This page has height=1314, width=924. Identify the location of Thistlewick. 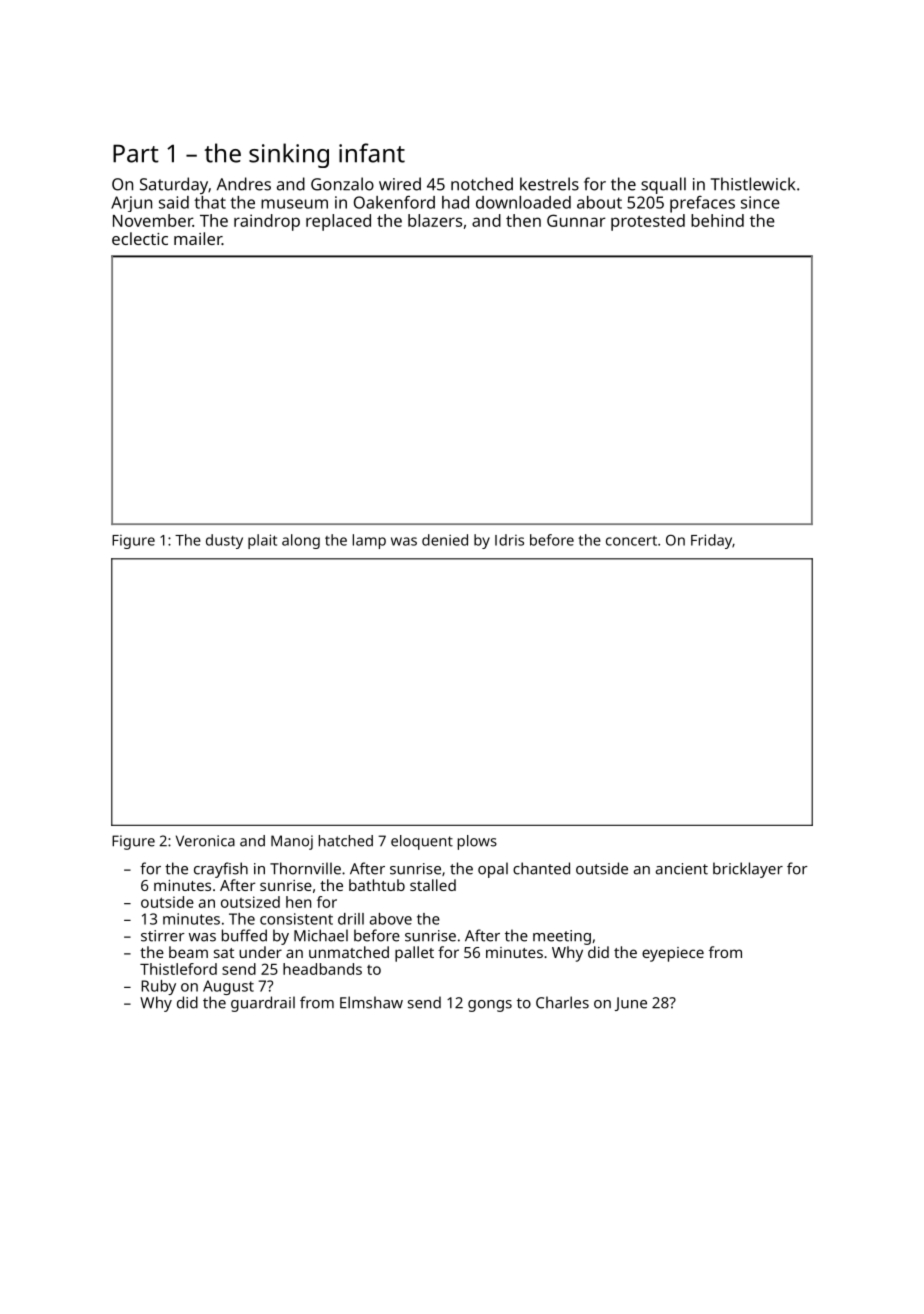
(753, 184).
